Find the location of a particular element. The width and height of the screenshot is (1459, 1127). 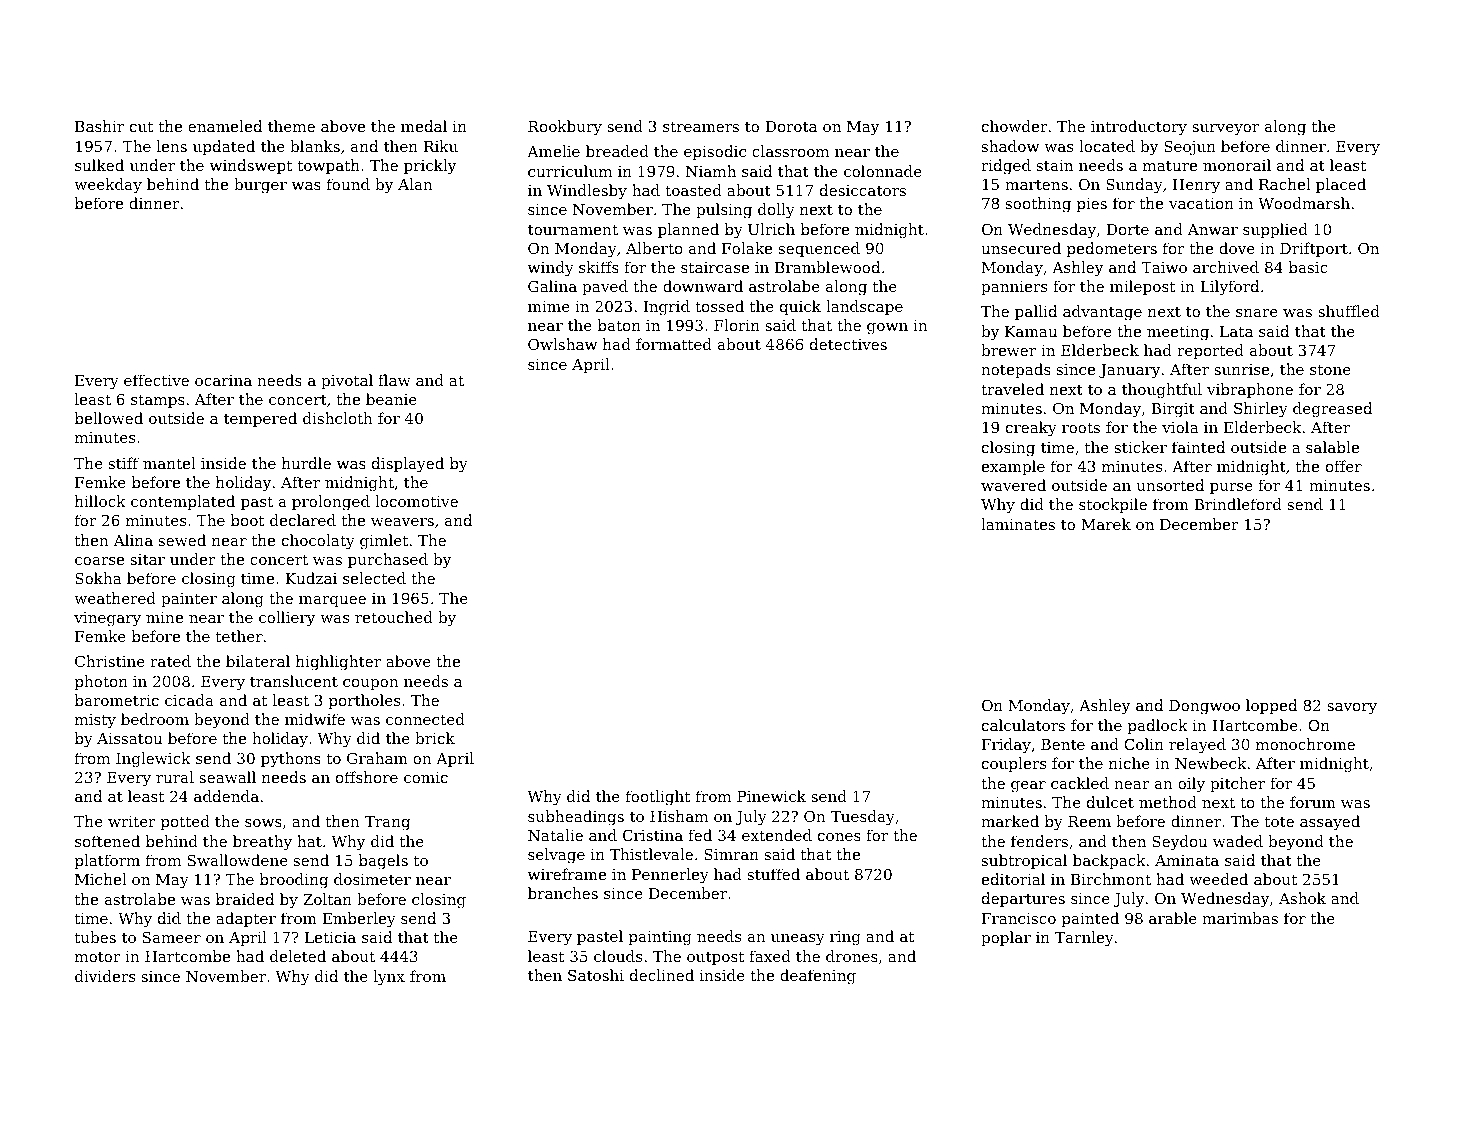

coupon is located at coordinates (371, 684).
